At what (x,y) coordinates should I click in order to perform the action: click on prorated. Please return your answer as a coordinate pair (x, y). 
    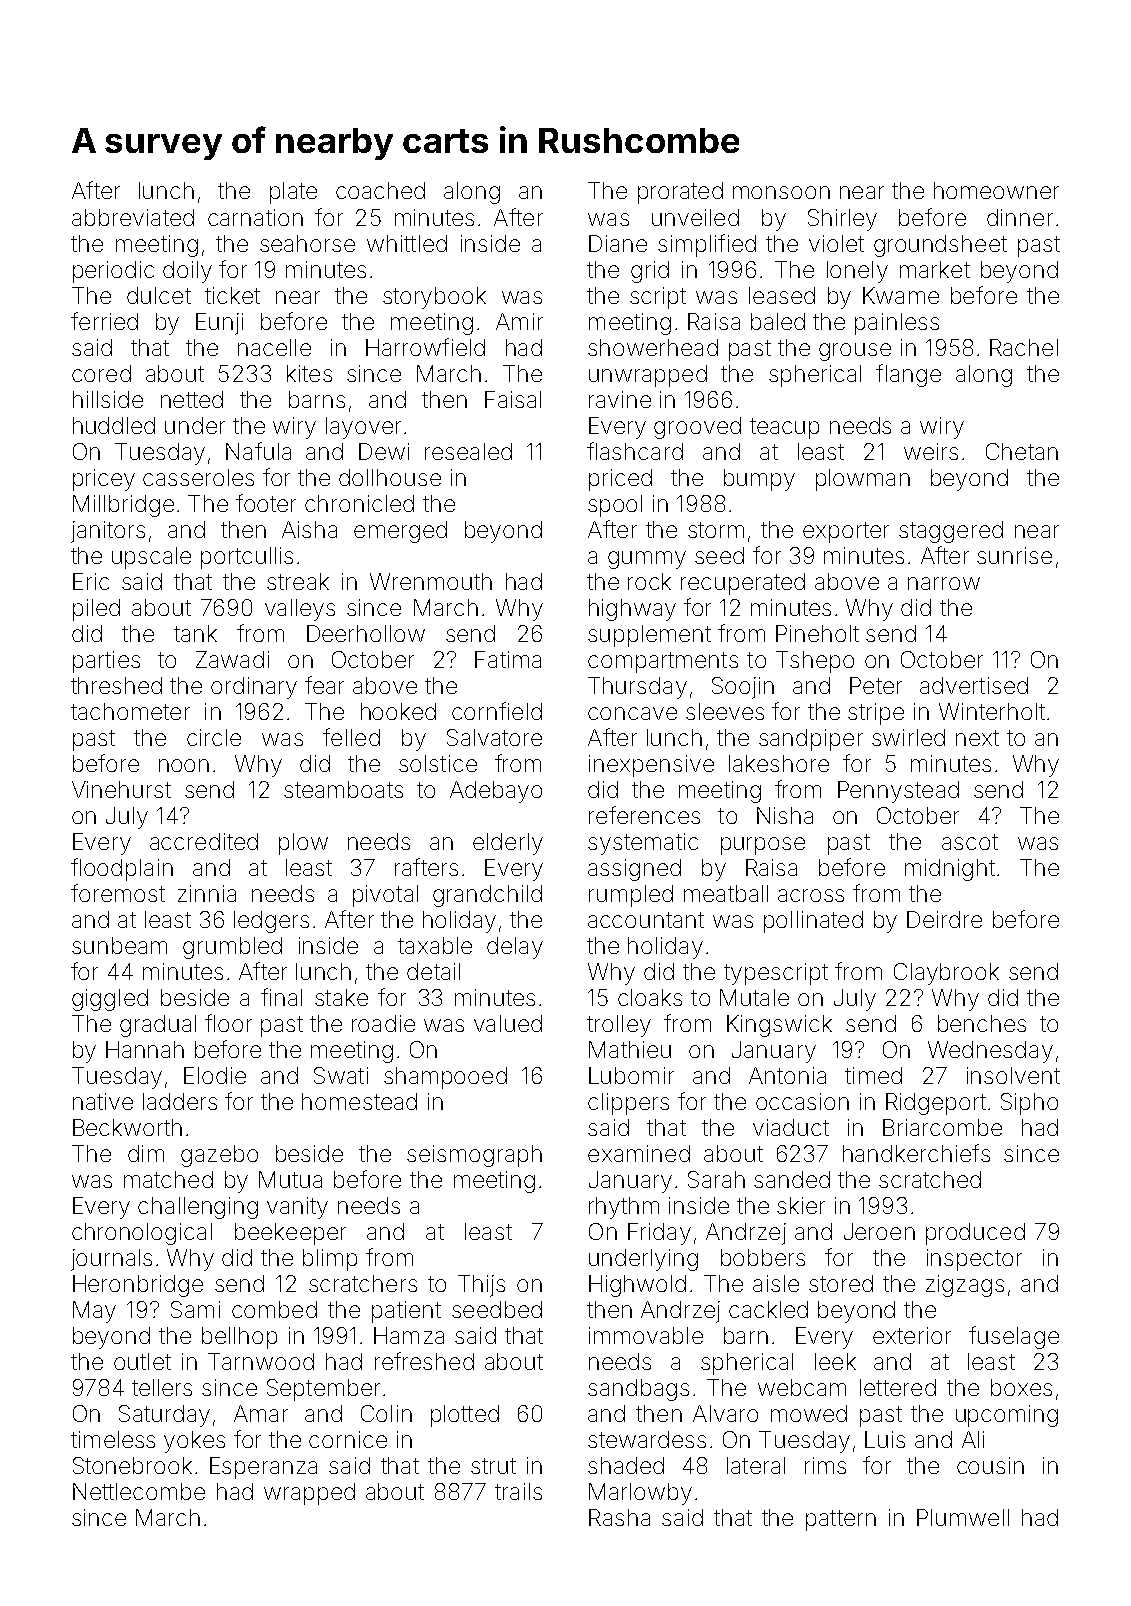
    Looking at the image, I should click on (680, 193).
